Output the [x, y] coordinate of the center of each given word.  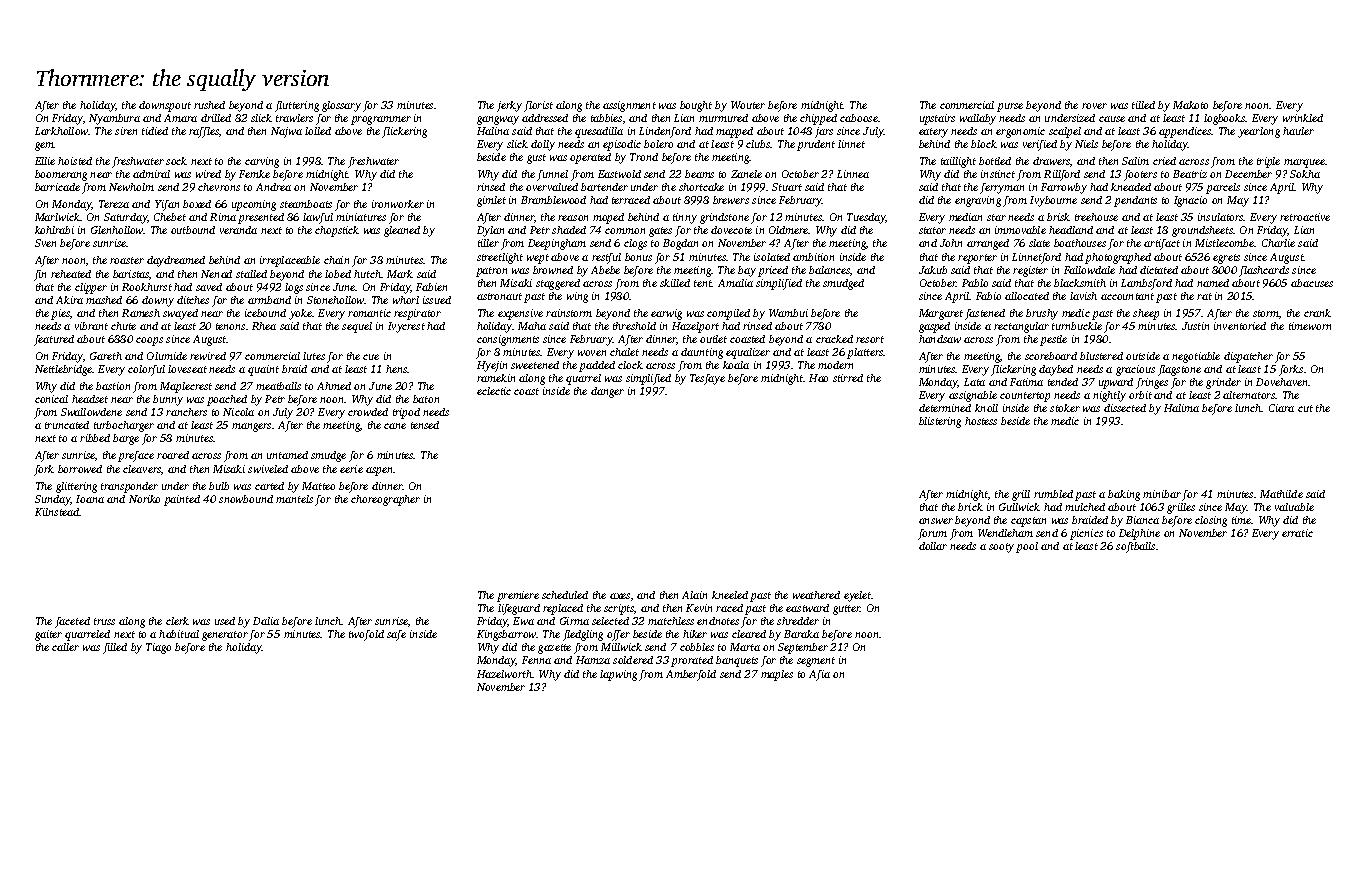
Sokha [1305, 174]
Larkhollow [62, 131]
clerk [177, 621]
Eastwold [619, 174]
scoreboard [1051, 356]
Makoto [1190, 105]
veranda [238, 230]
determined [945, 408]
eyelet [858, 596]
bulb [219, 486]
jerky [509, 106]
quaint [263, 370]
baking [1124, 495]
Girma [574, 621]
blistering [940, 422]
